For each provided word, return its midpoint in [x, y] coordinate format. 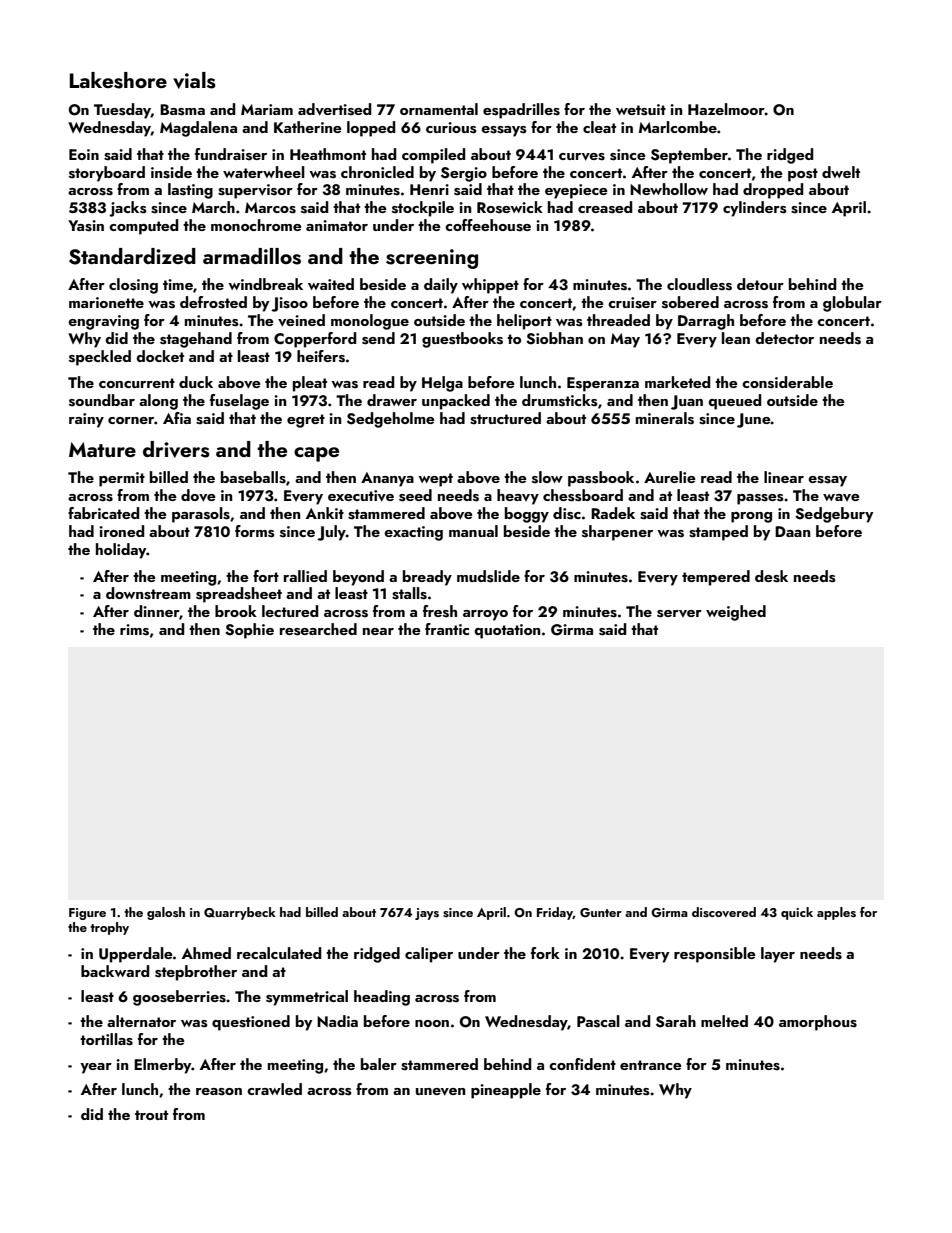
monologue [370, 322]
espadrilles [521, 111]
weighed [736, 613]
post [803, 175]
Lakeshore [118, 80]
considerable [787, 382]
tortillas [106, 1039]
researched [318, 629]
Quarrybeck [240, 913]
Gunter [601, 913]
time [178, 284]
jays [427, 914]
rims [134, 630]
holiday [121, 551]
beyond [358, 578]
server [679, 614]
